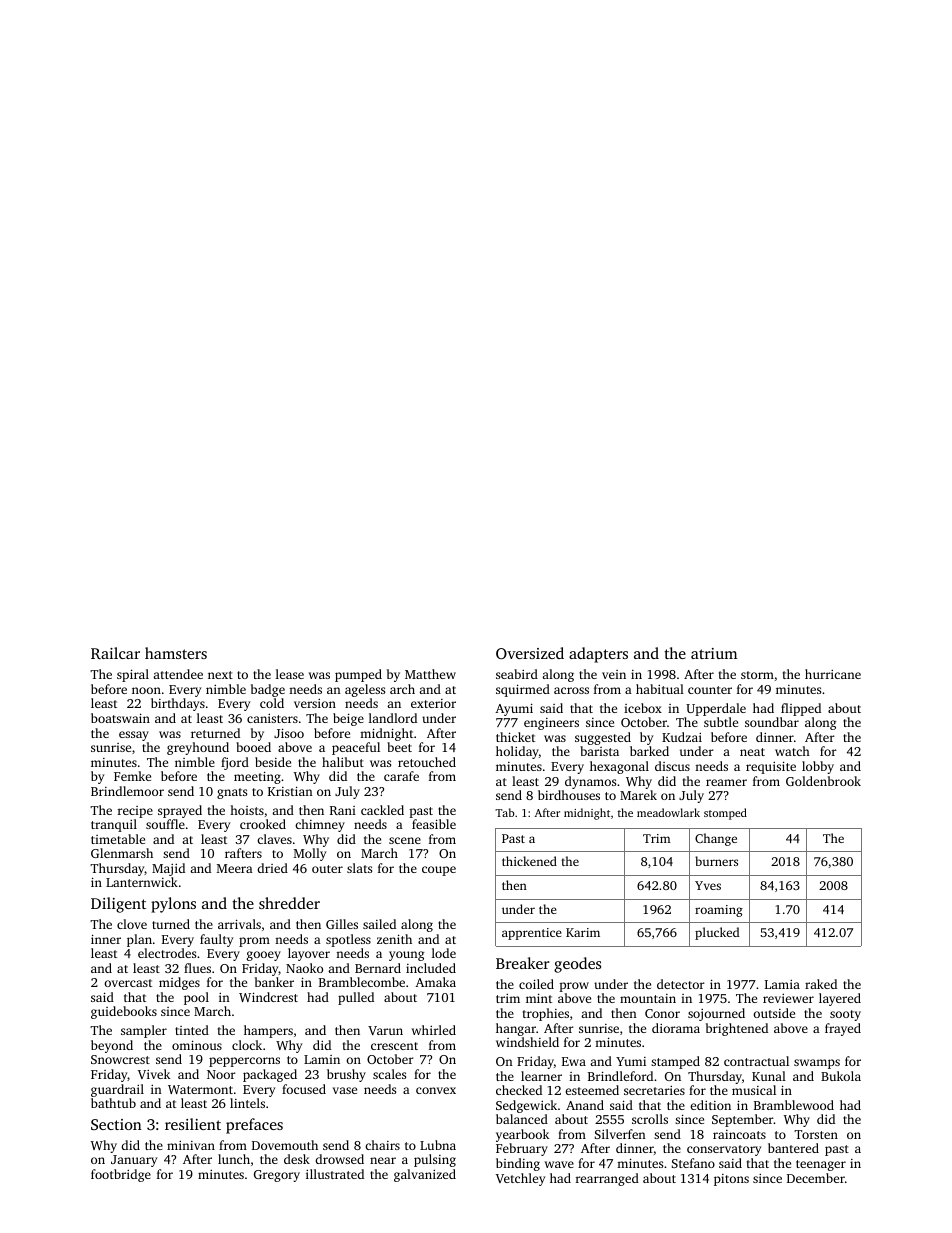 This document has height=1233, width=952. I want to click on dried, so click(272, 868).
